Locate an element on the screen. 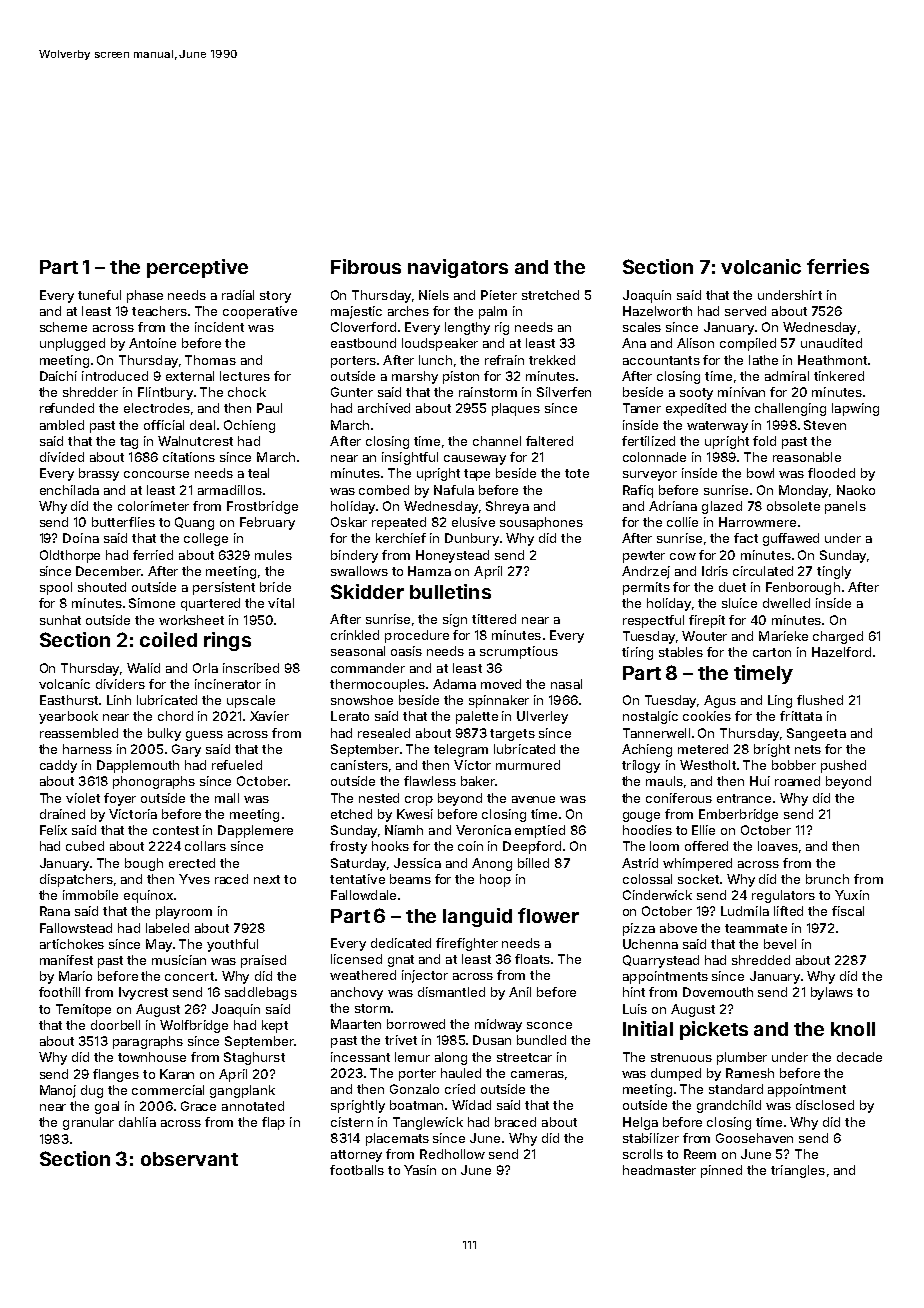  Ulverley is located at coordinates (542, 717).
